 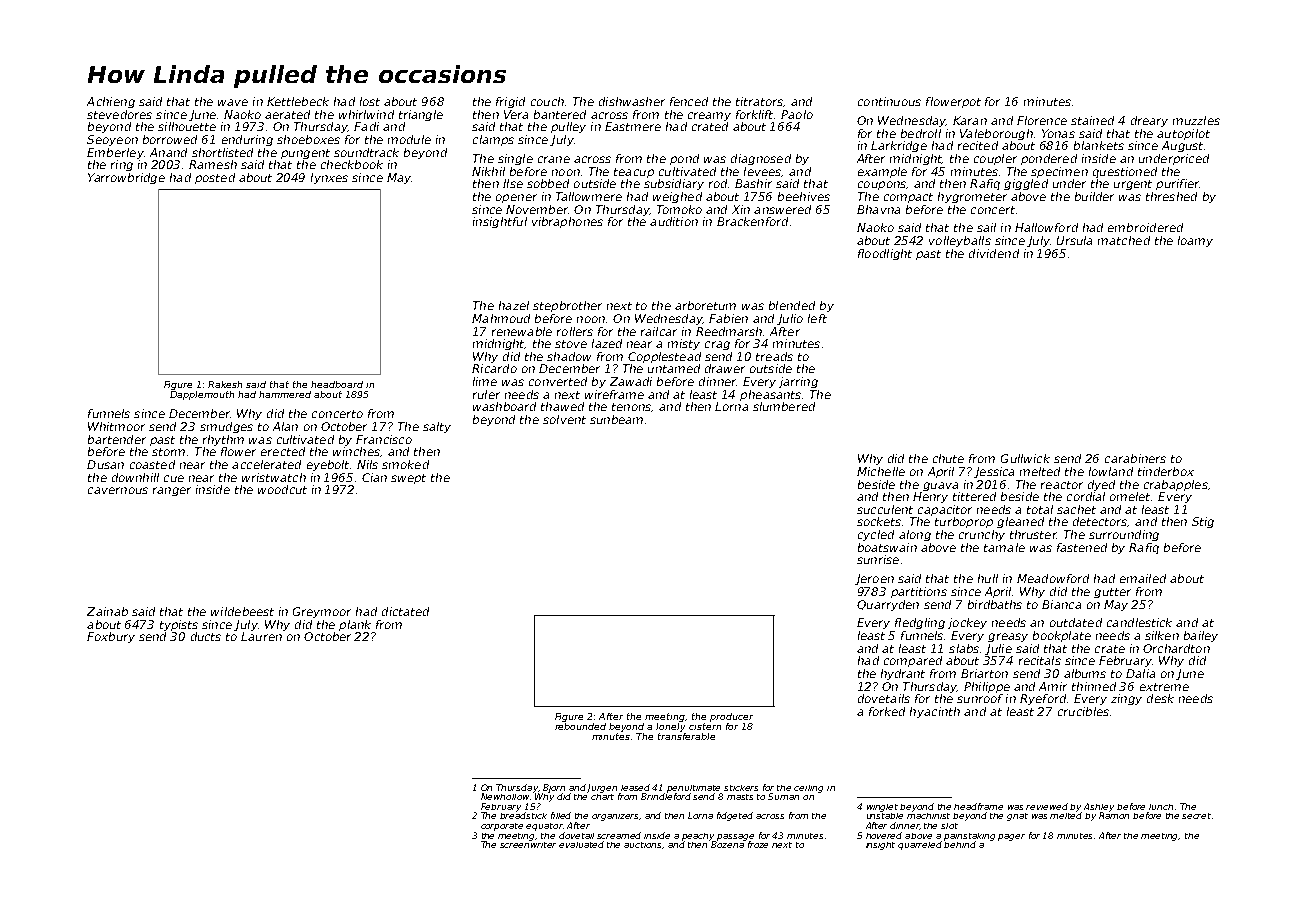 What do you see at coordinates (329, 178) in the image?
I see `lynxes` at bounding box center [329, 178].
